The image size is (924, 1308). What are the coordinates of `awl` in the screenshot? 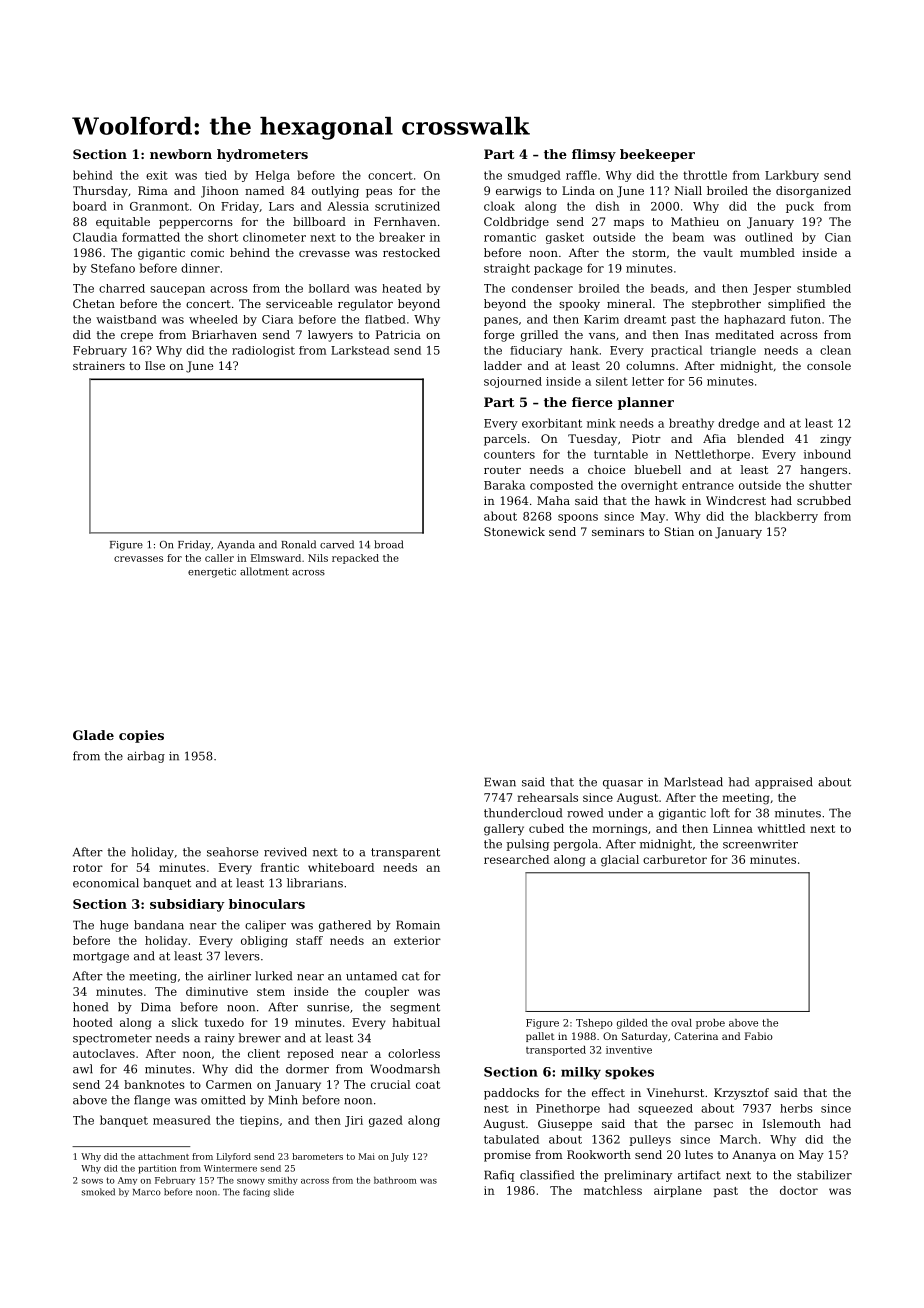 It's located at (83, 1069).
